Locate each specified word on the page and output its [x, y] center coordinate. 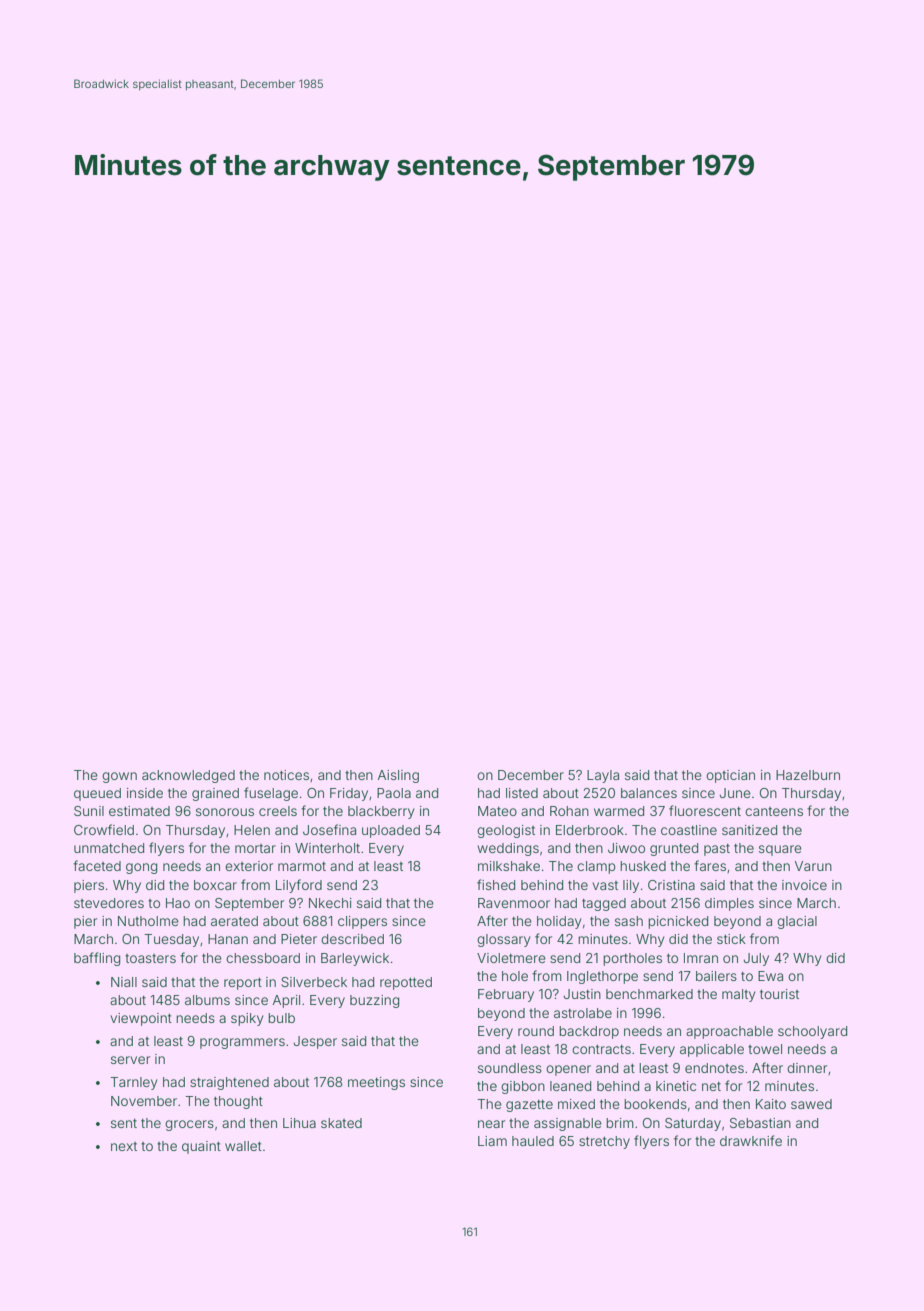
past [717, 850]
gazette [529, 1106]
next [124, 1146]
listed [522, 793]
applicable [712, 1050]
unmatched [109, 848]
